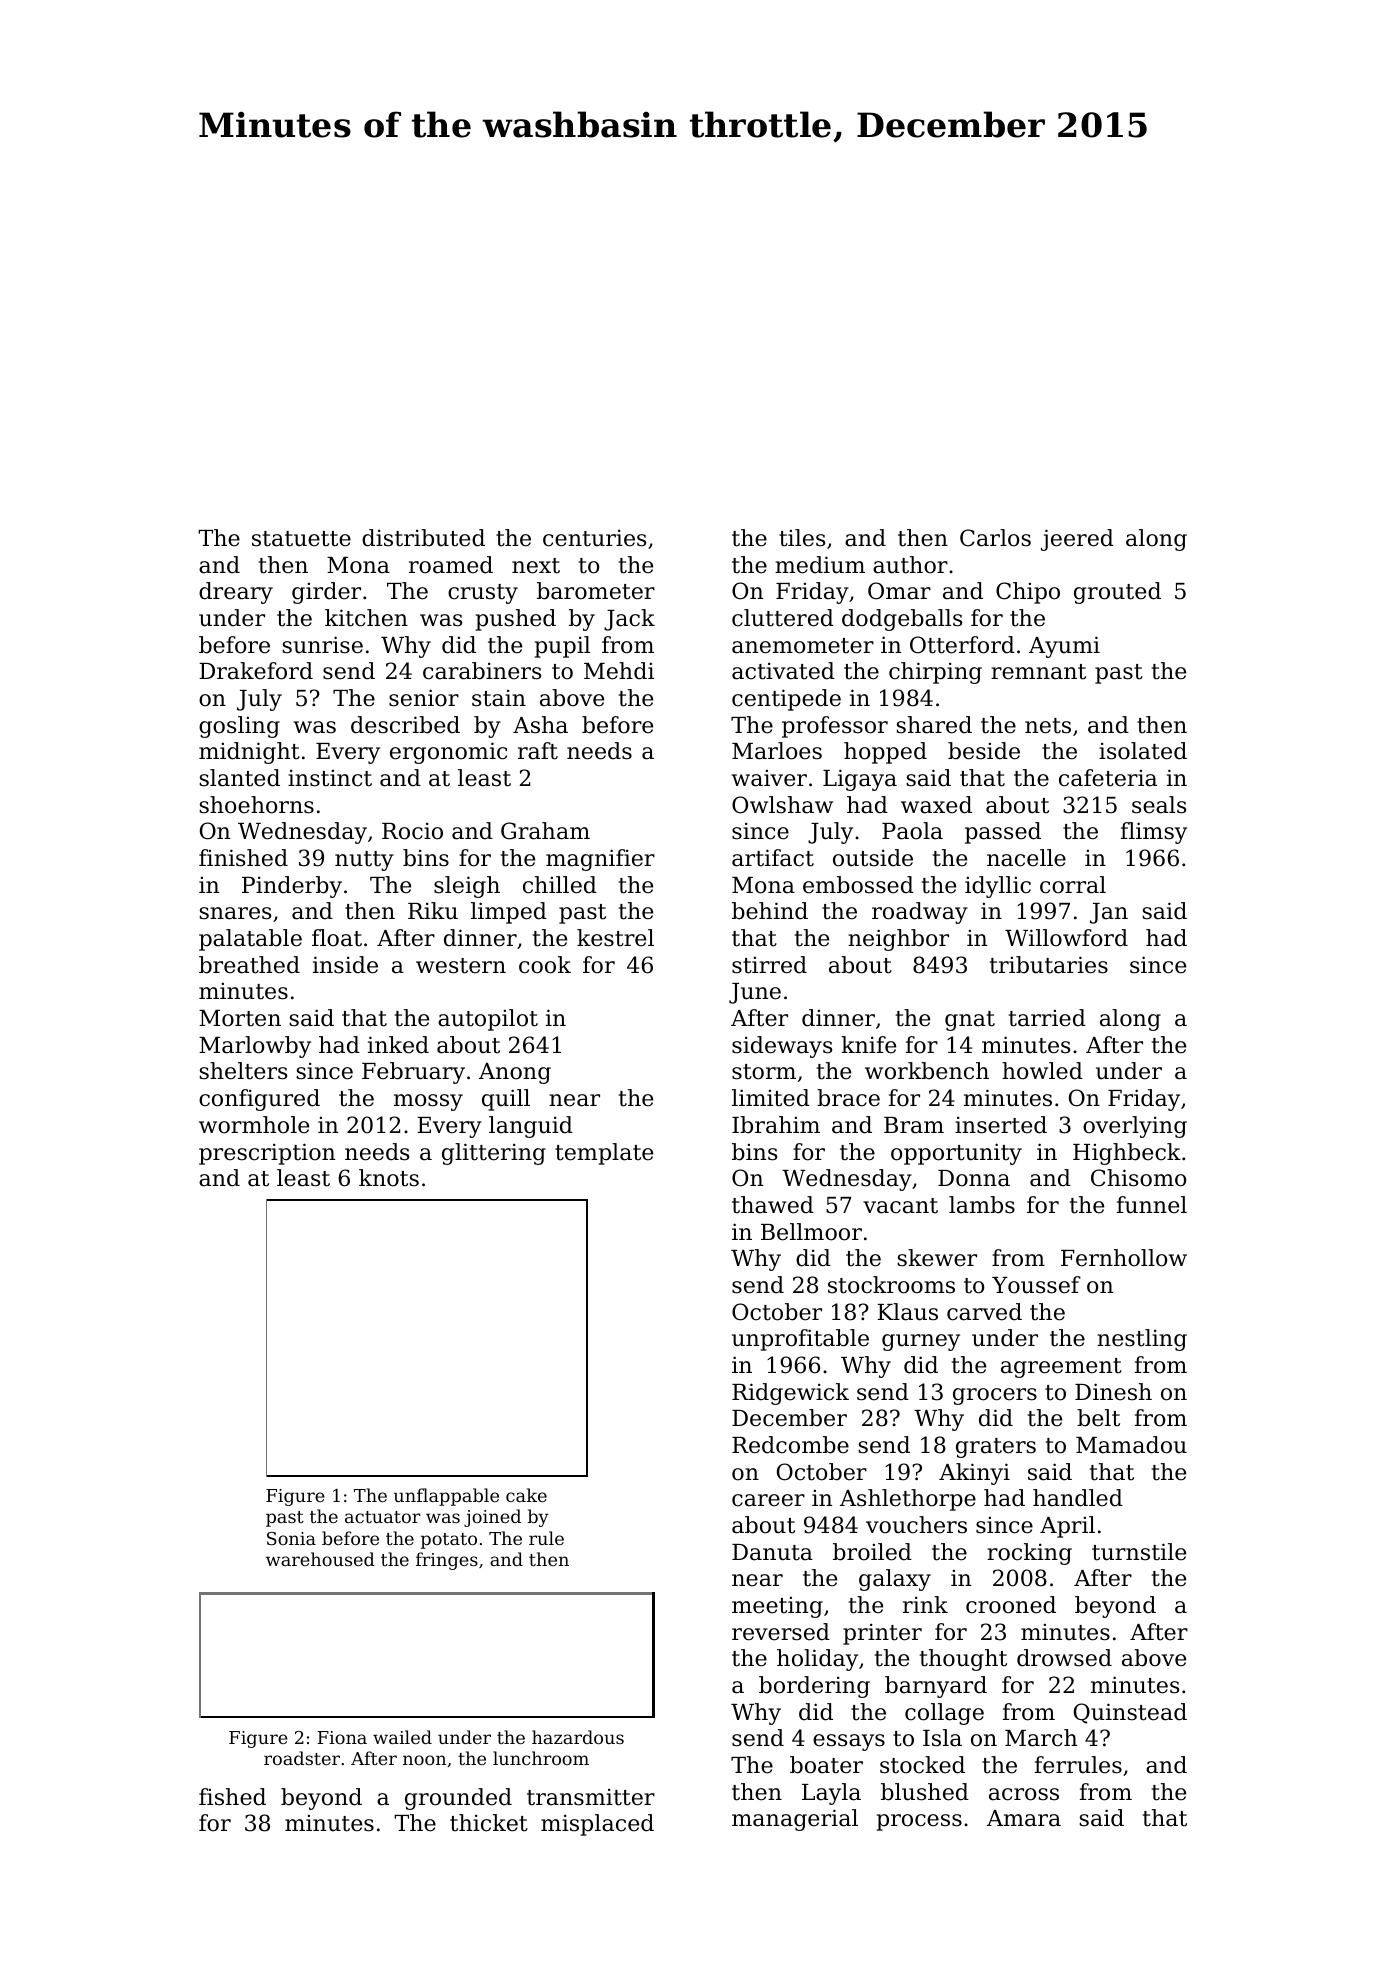 The width and height of the image is (1386, 1969). What do you see at coordinates (1077, 540) in the image?
I see `jeered` at bounding box center [1077, 540].
